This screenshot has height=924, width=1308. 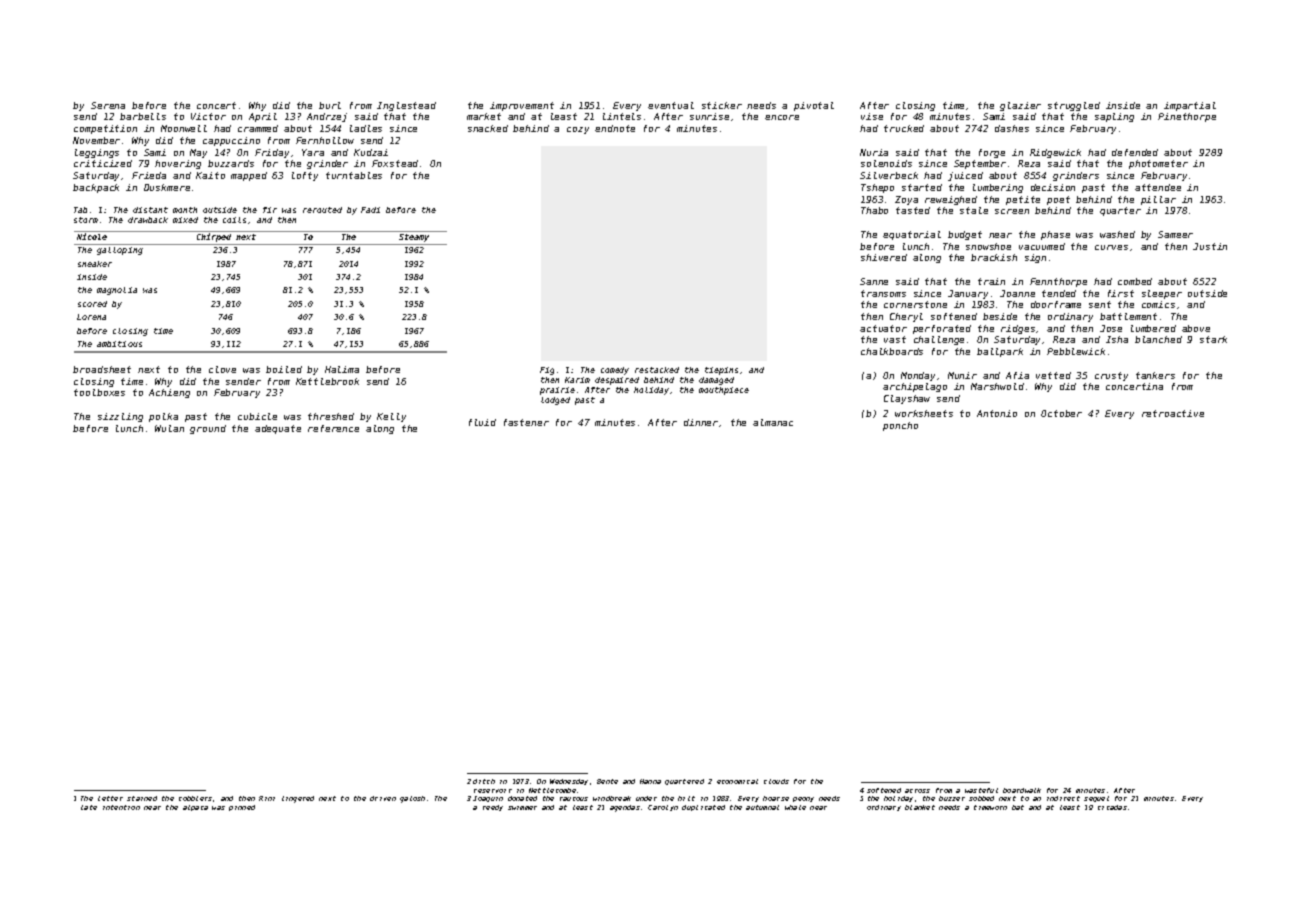 I want to click on impartial, so click(x=1190, y=106).
